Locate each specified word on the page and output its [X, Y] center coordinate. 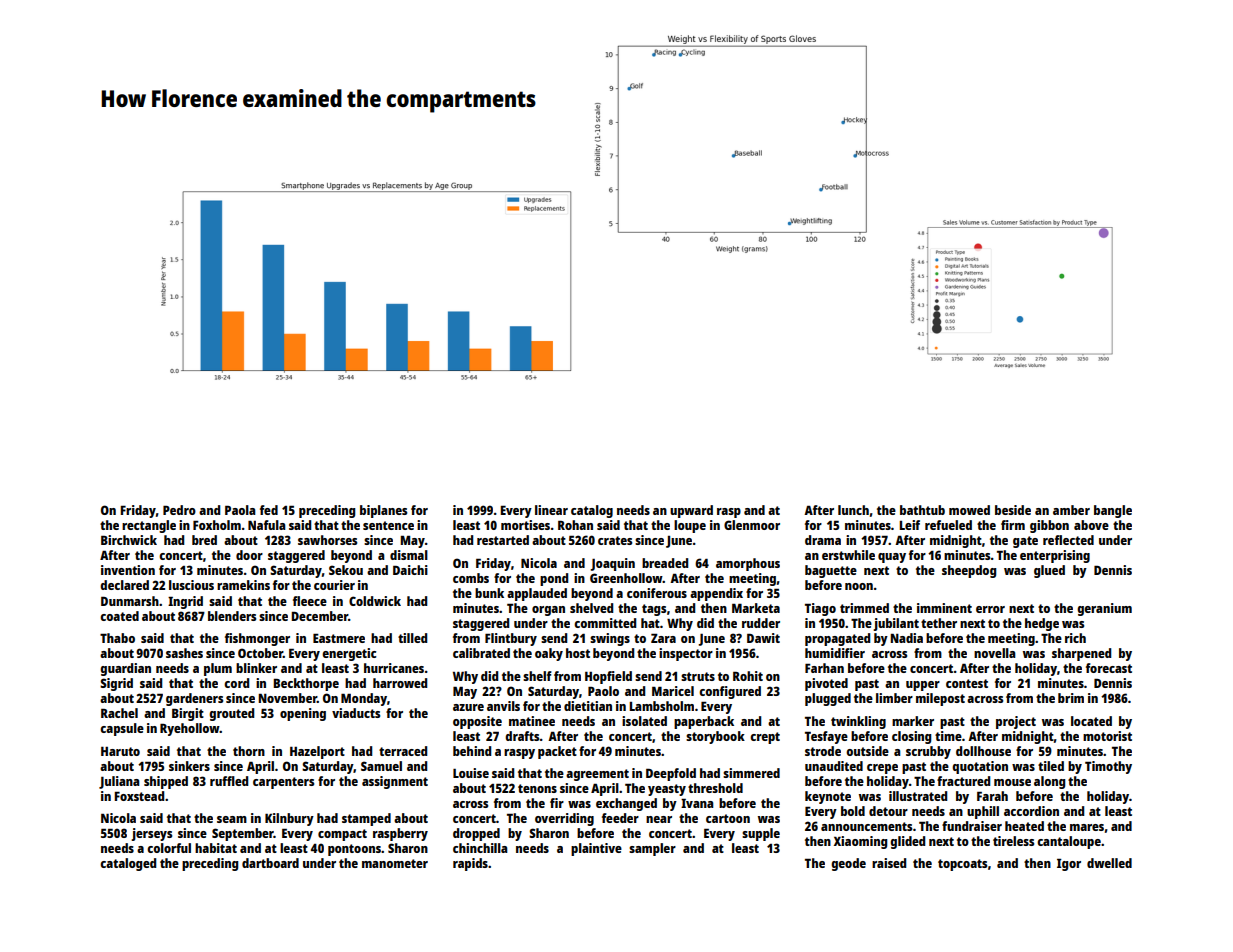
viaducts [356, 713]
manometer [395, 863]
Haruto [120, 751]
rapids [470, 864]
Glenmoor [752, 525]
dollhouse [983, 751]
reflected [1068, 540]
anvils [503, 706]
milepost [940, 699]
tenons [537, 788]
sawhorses [327, 540]
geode [848, 864]
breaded [665, 563]
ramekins [243, 585]
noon [859, 586]
